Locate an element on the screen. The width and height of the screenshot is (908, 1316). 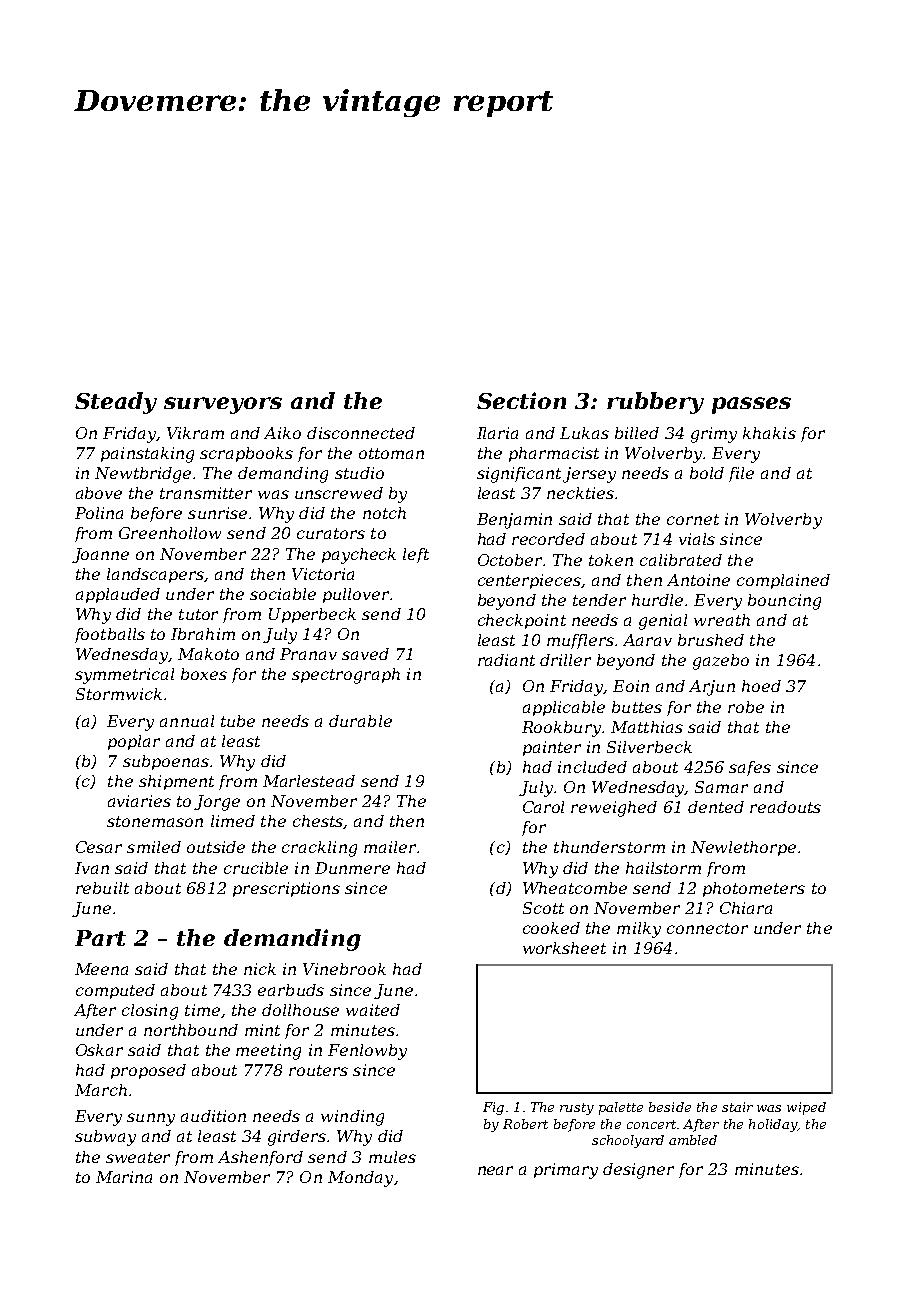
passes is located at coordinates (751, 405).
